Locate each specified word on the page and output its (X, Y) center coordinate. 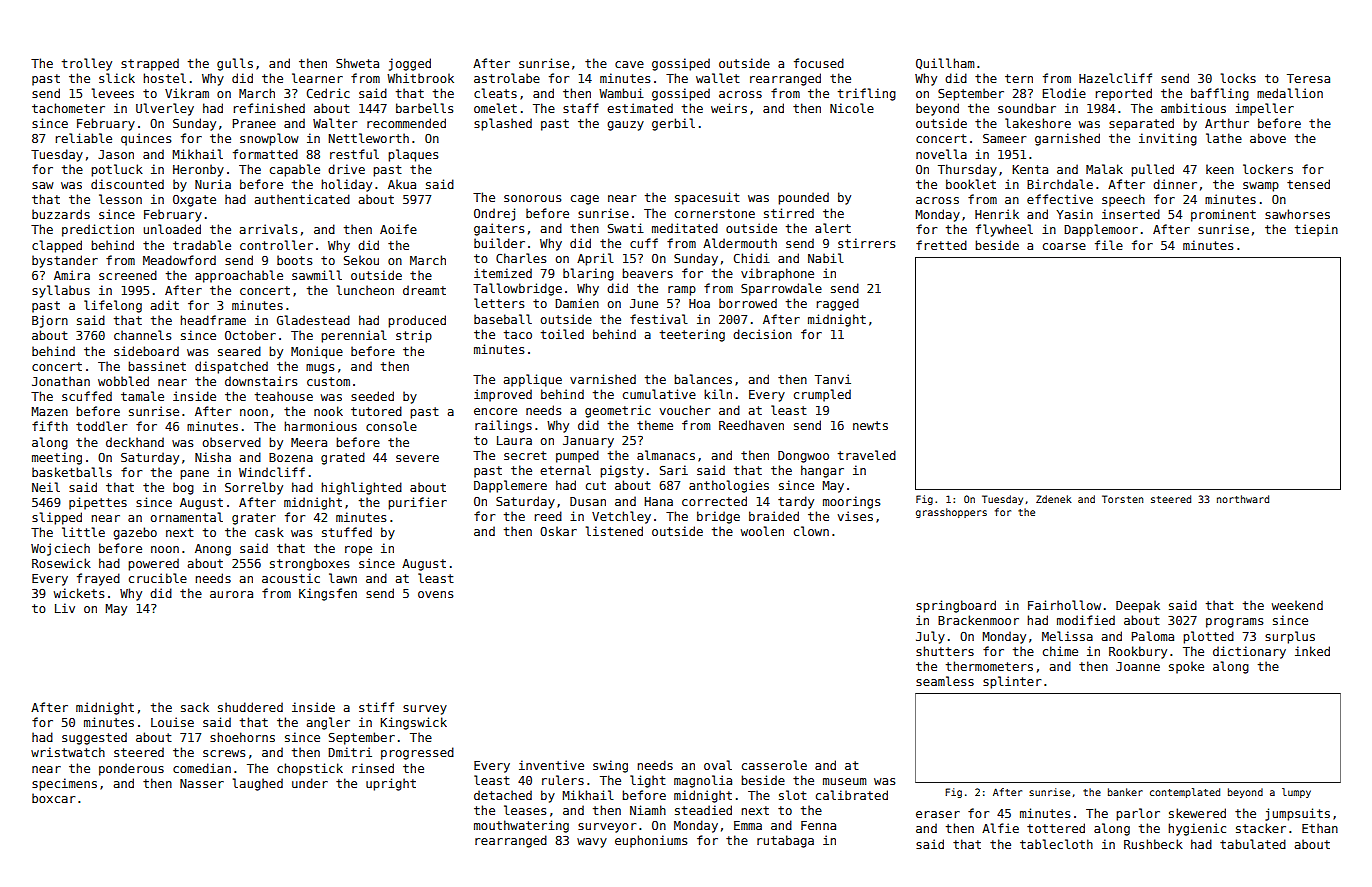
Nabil (826, 258)
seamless (945, 681)
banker (1125, 792)
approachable (239, 276)
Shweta (357, 63)
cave (629, 64)
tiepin (1316, 230)
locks (1238, 78)
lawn (343, 578)
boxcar (53, 798)
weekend (1297, 605)
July (930, 637)
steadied (703, 810)
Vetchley (621, 517)
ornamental (187, 517)
